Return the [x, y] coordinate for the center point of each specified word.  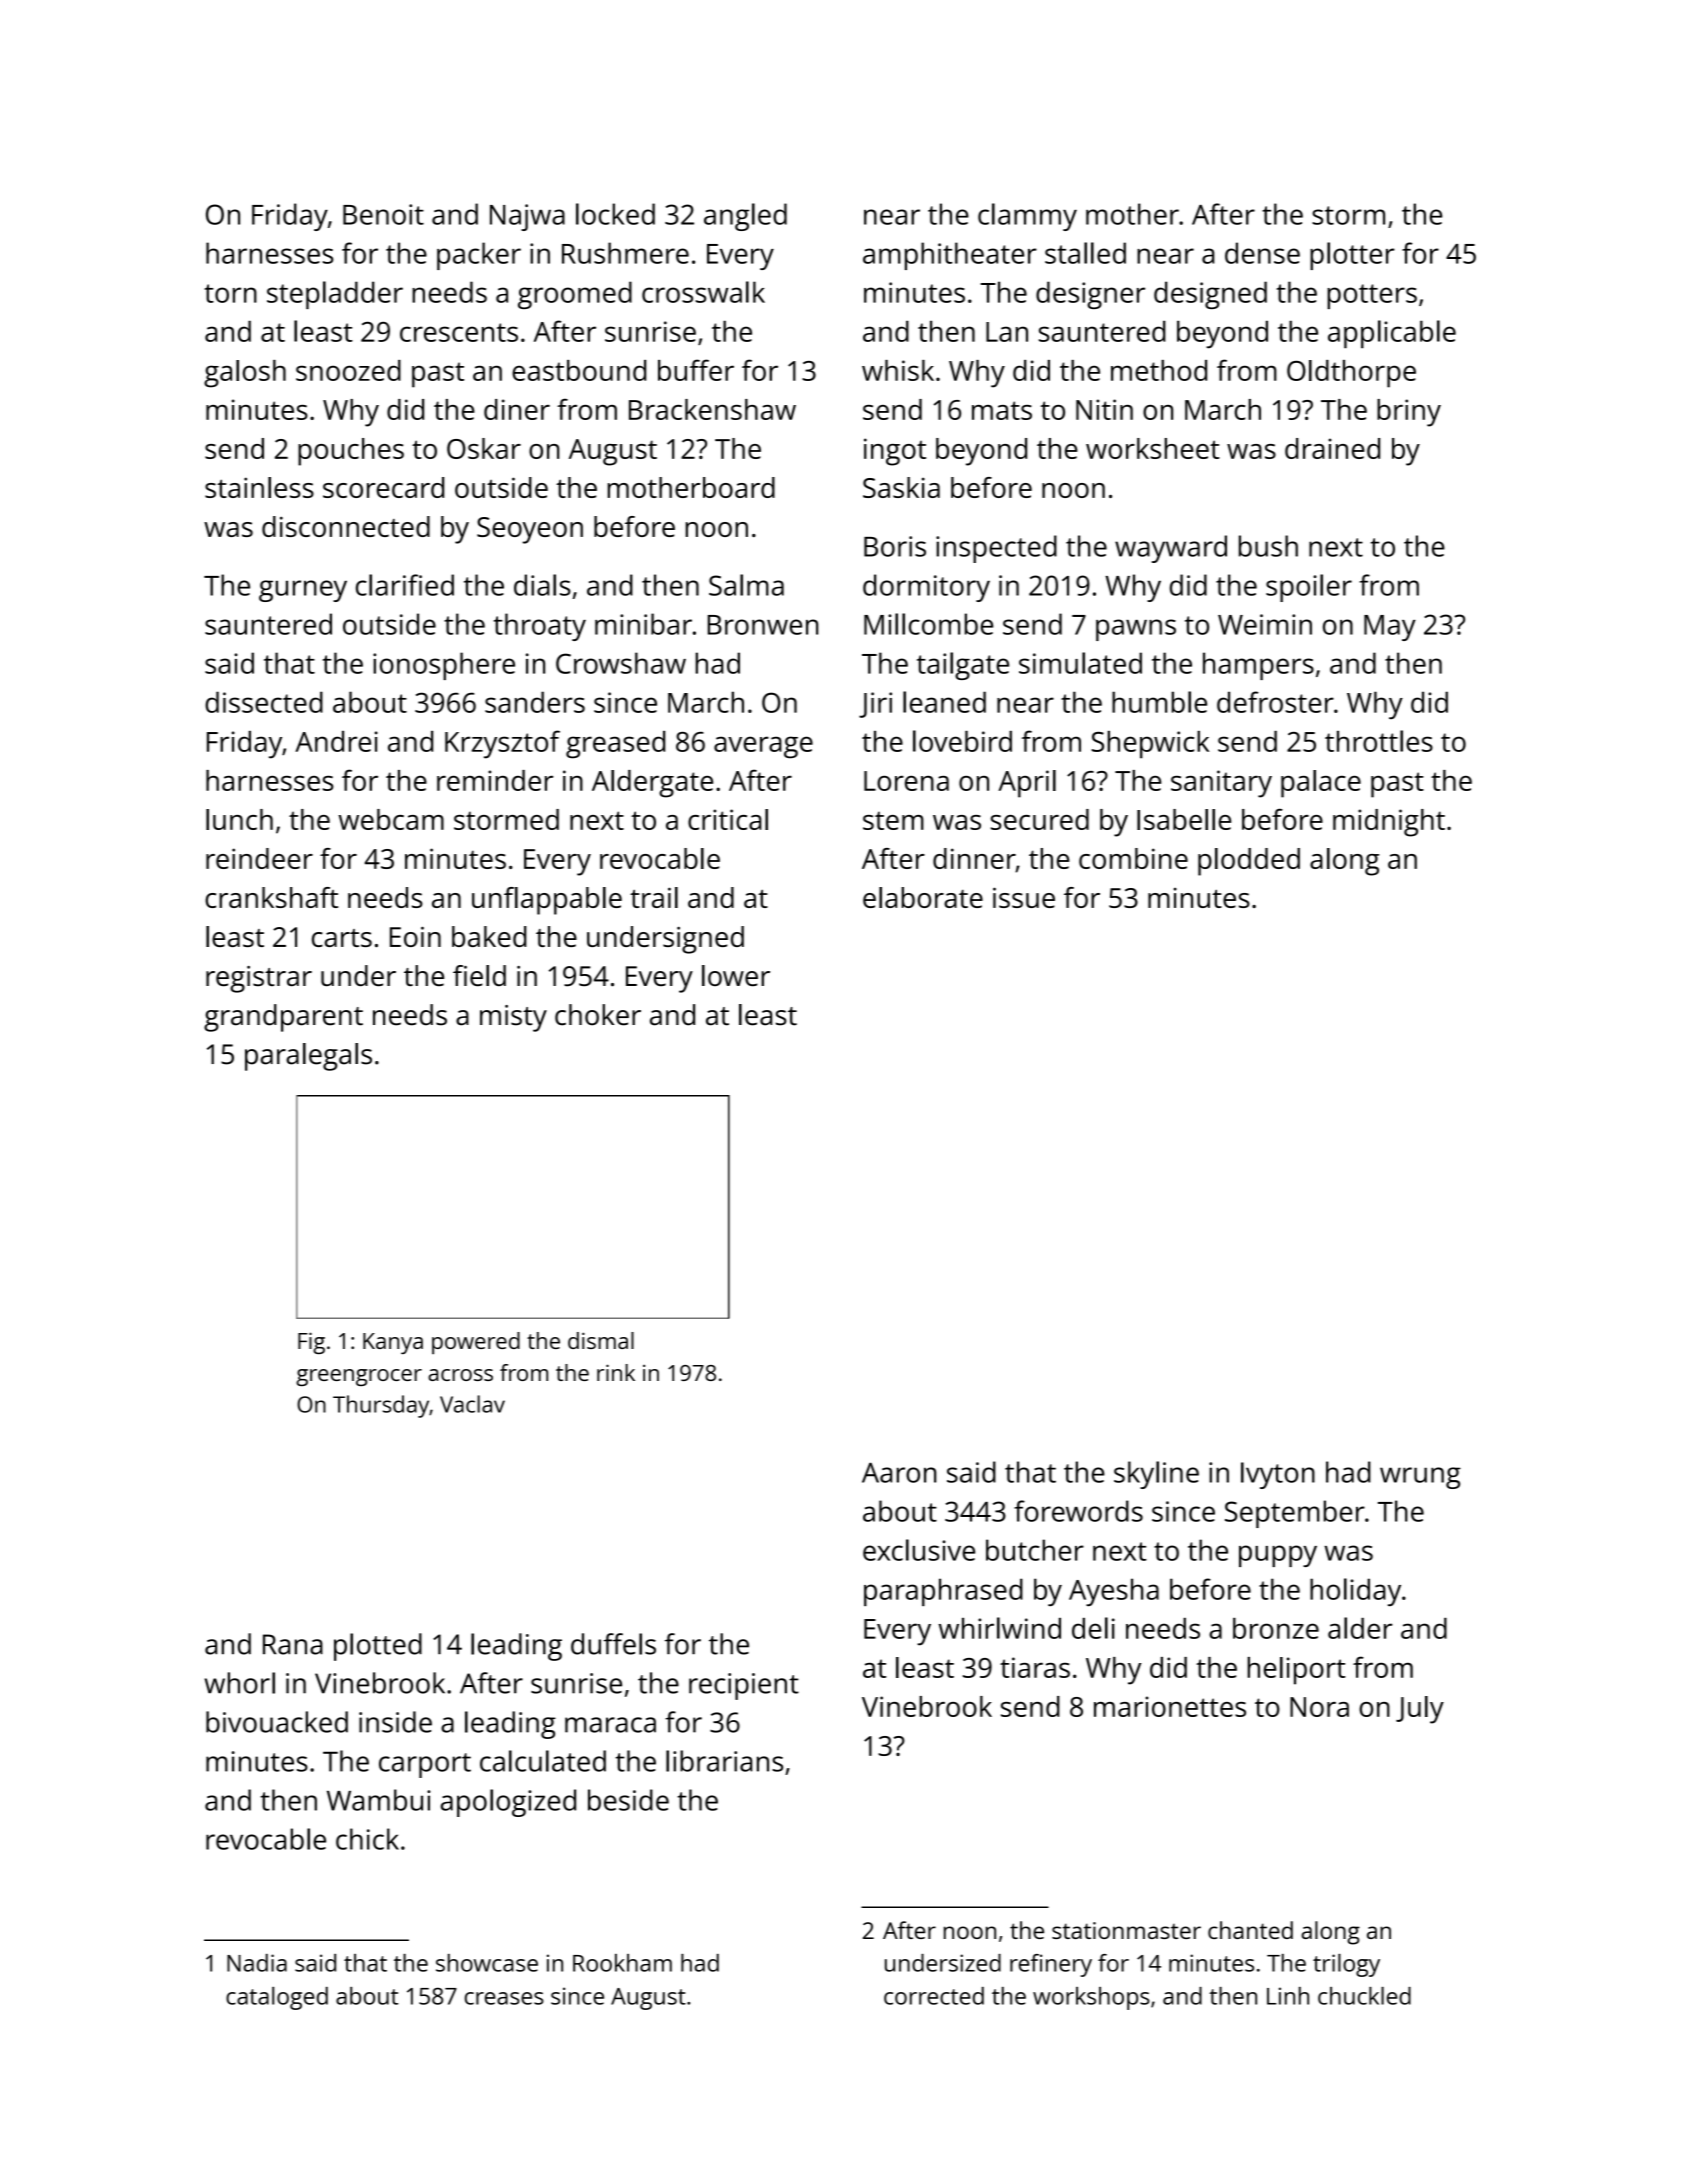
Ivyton [1278, 1475]
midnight [1389, 823]
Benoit [383, 214]
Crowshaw [621, 663]
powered [476, 1343]
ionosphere [444, 666]
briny [1409, 413]
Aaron [899, 1473]
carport [425, 1765]
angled [745, 217]
